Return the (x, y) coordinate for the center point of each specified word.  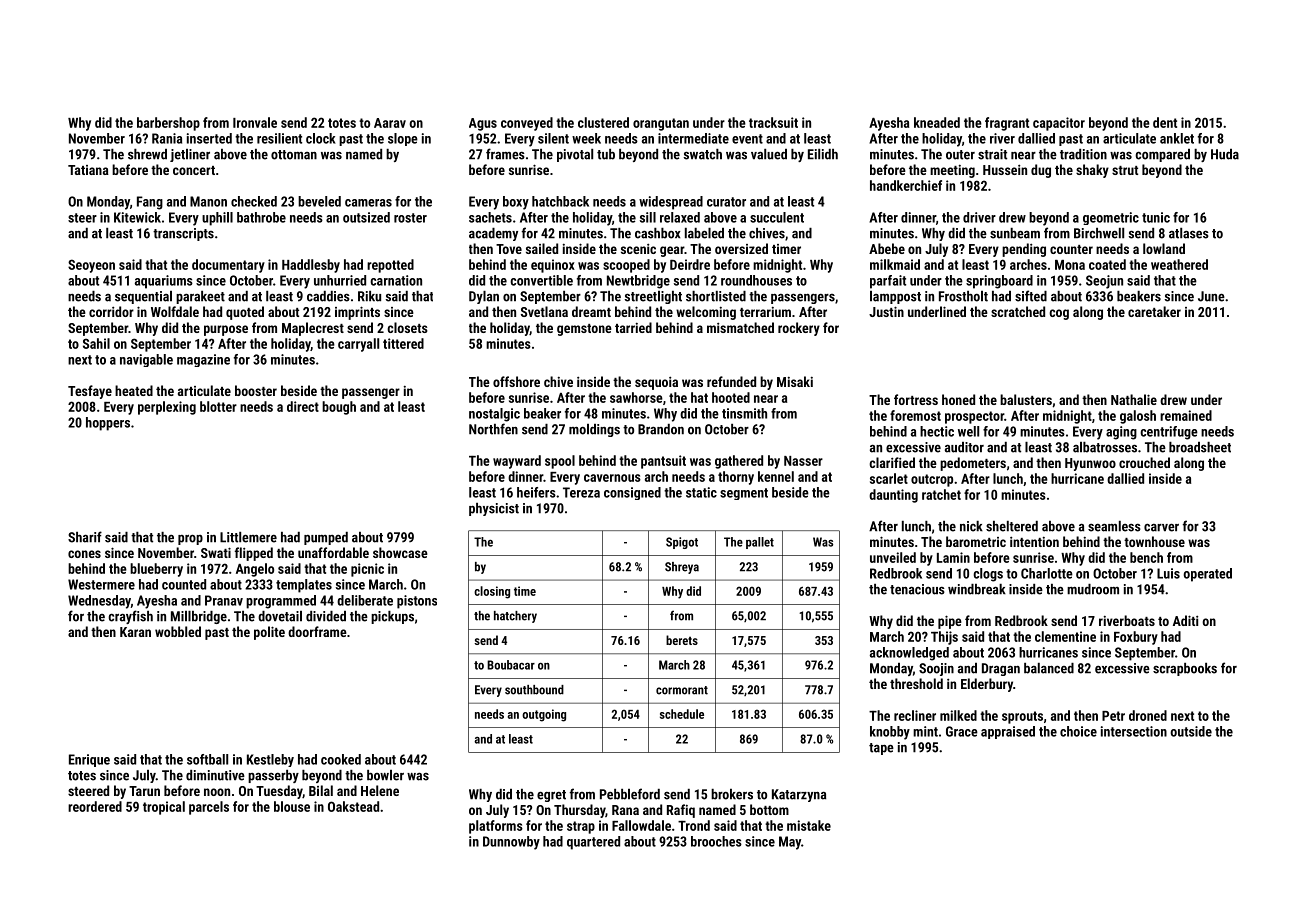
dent (1165, 122)
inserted (209, 138)
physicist (494, 509)
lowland (1164, 248)
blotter (218, 406)
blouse (292, 806)
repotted (390, 266)
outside (1191, 731)
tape (881, 749)
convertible (541, 280)
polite (269, 633)
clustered (603, 122)
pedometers (973, 464)
